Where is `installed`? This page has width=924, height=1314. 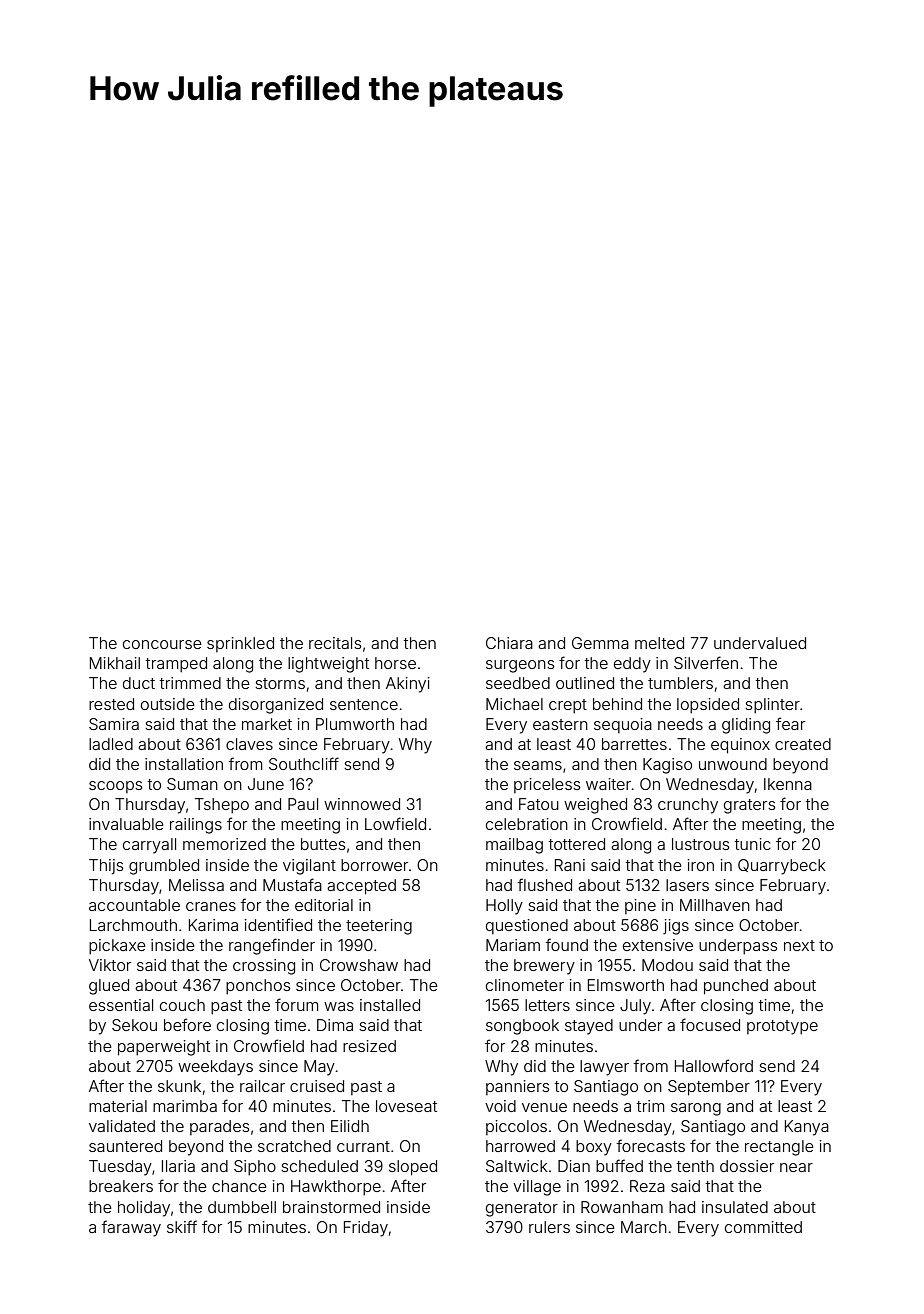 installed is located at coordinates (390, 1005).
